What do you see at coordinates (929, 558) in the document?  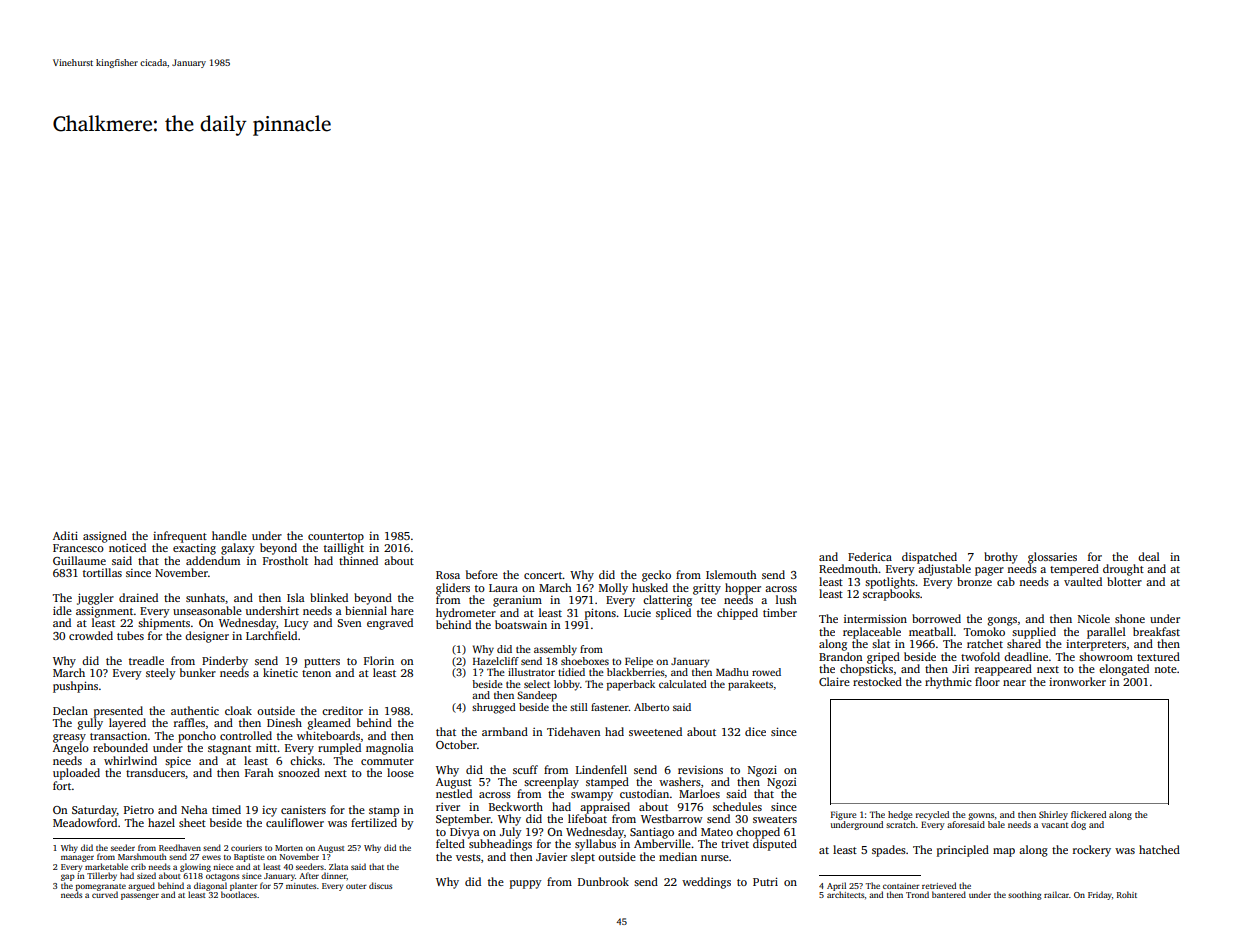 I see `dispatched` at bounding box center [929, 558].
